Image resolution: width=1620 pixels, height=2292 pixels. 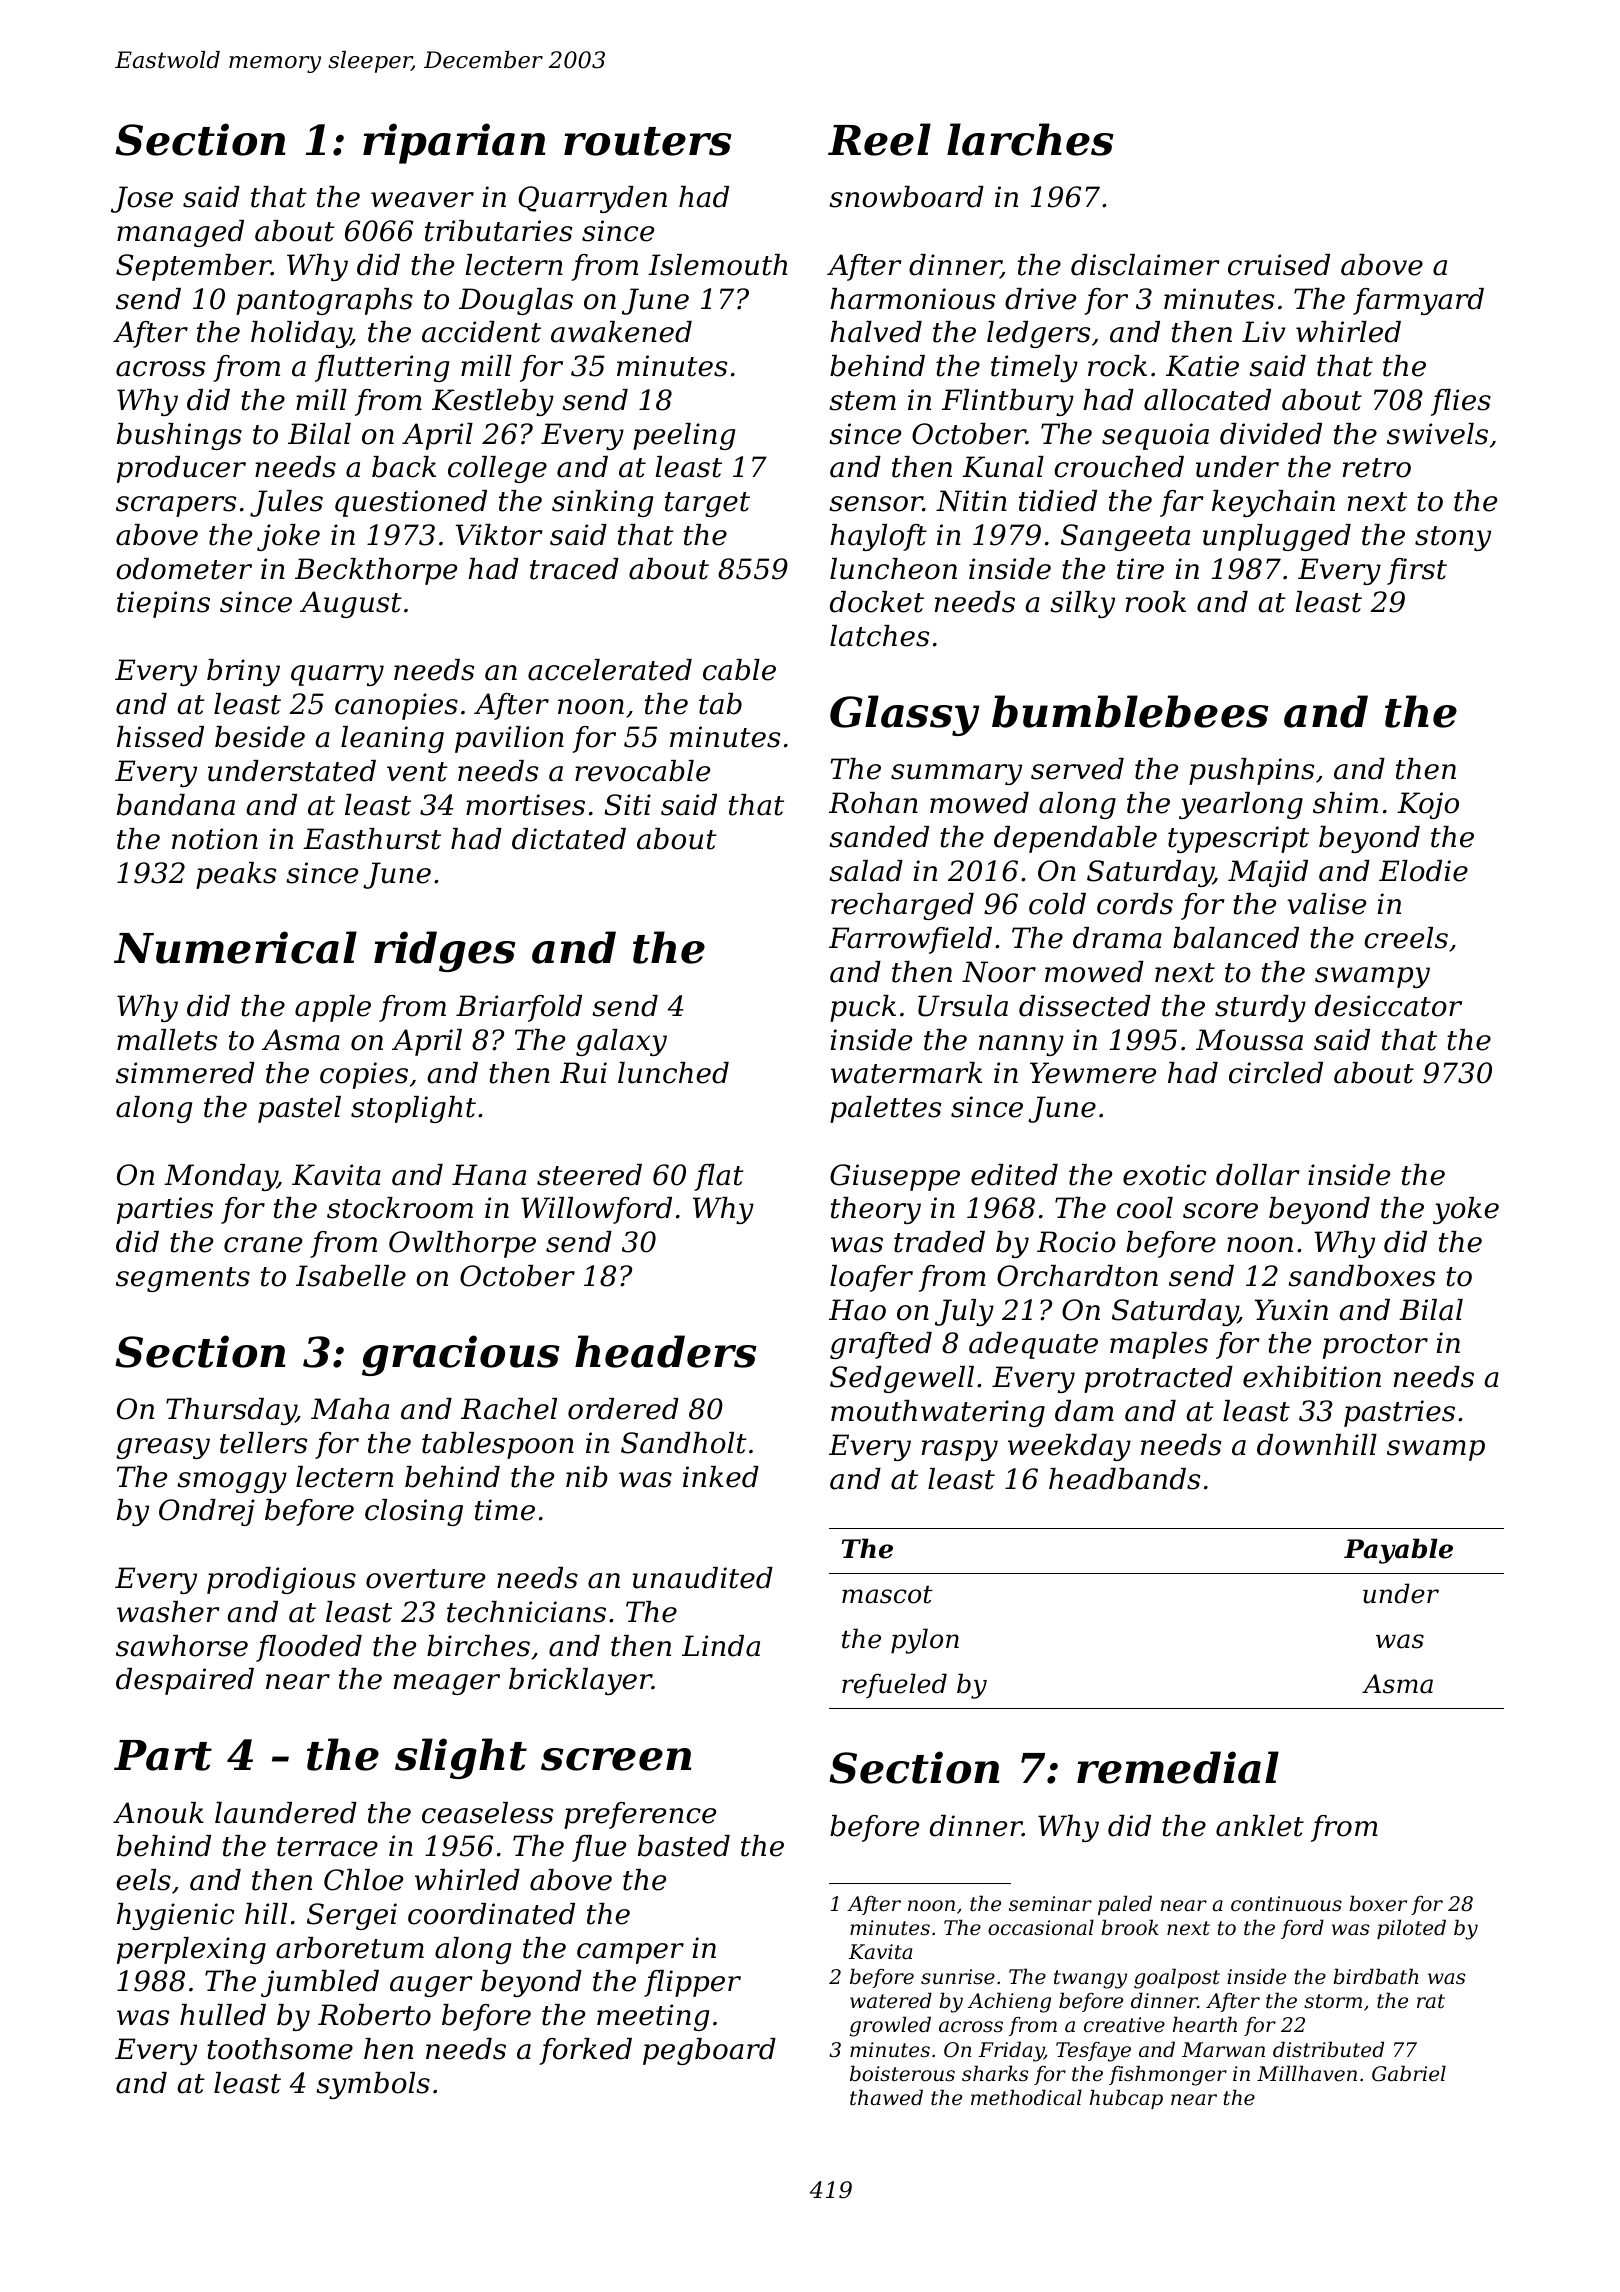 I want to click on Yewmere, so click(x=1093, y=1073).
